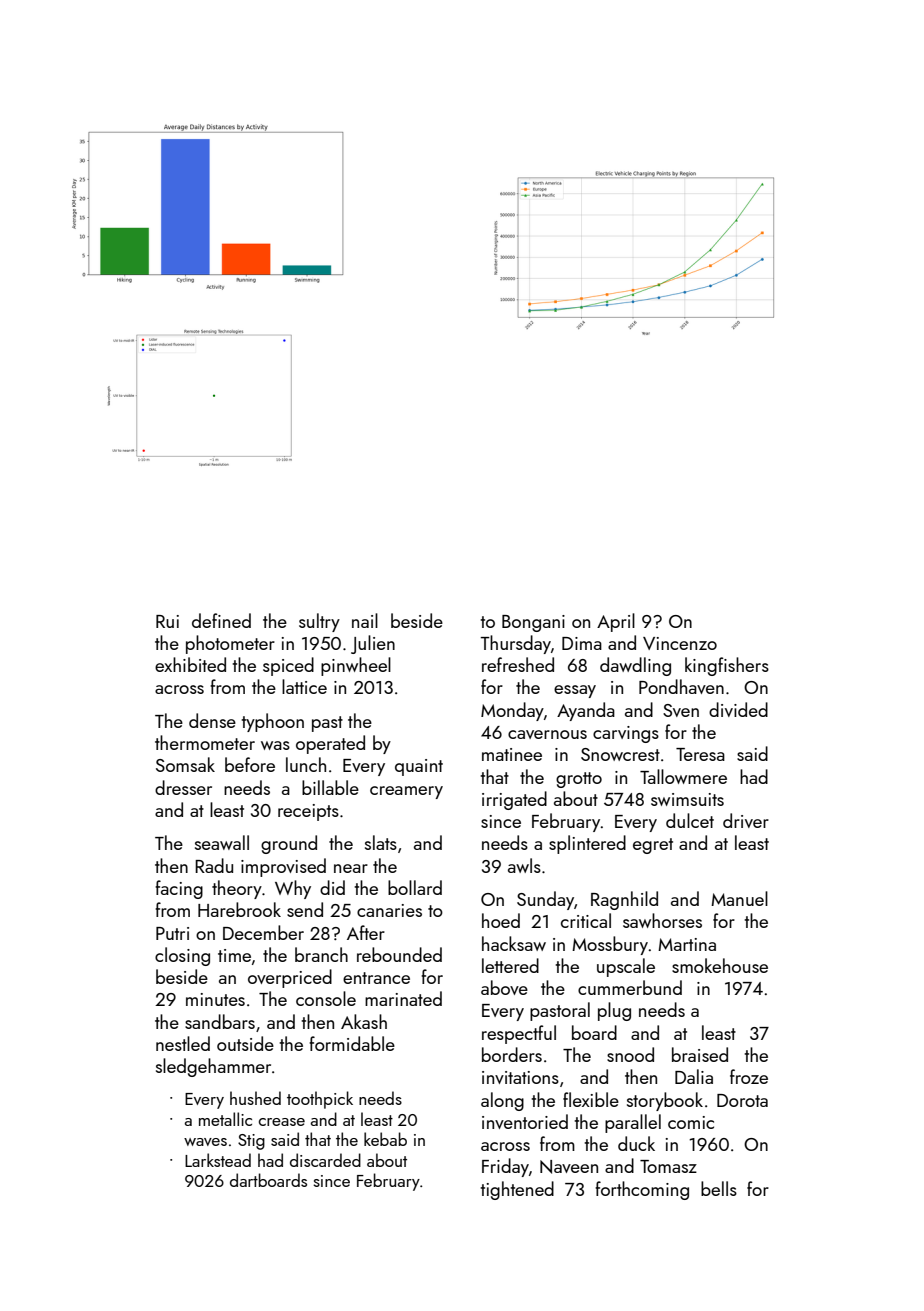 The height and width of the screenshot is (1311, 924). Describe the element at coordinates (399, 954) in the screenshot. I see `rebounded` at that location.
